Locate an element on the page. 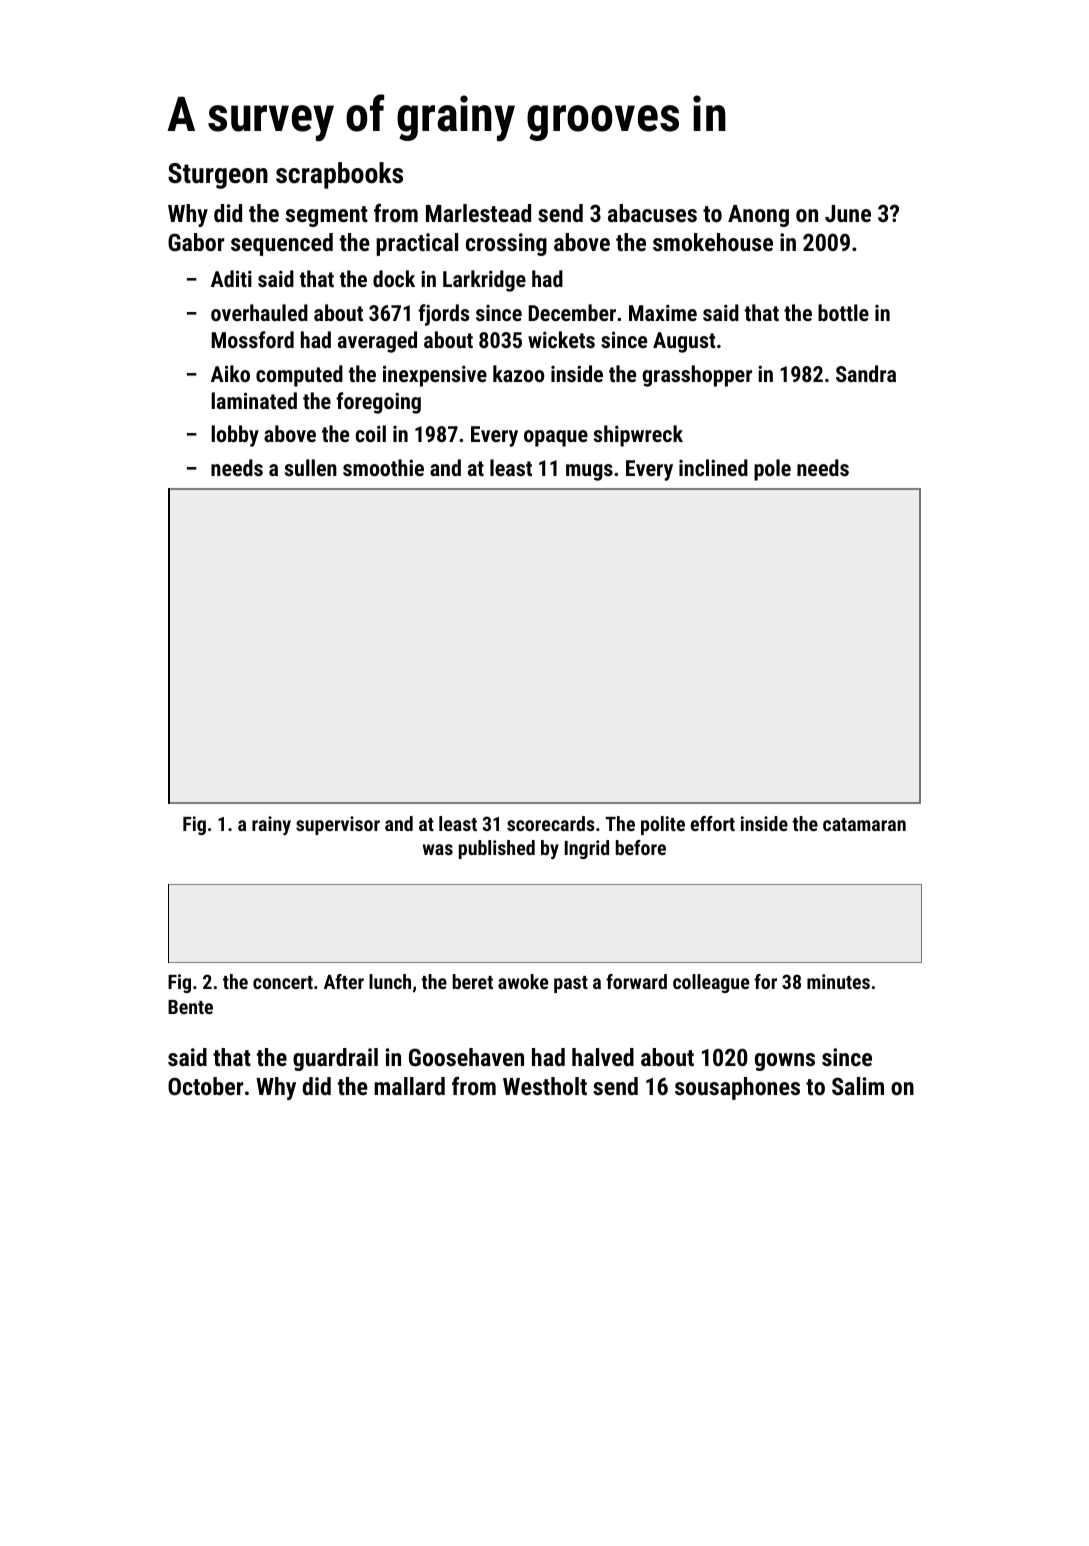 Image resolution: width=1089 pixels, height=1546 pixels. Sandra is located at coordinates (866, 373).
